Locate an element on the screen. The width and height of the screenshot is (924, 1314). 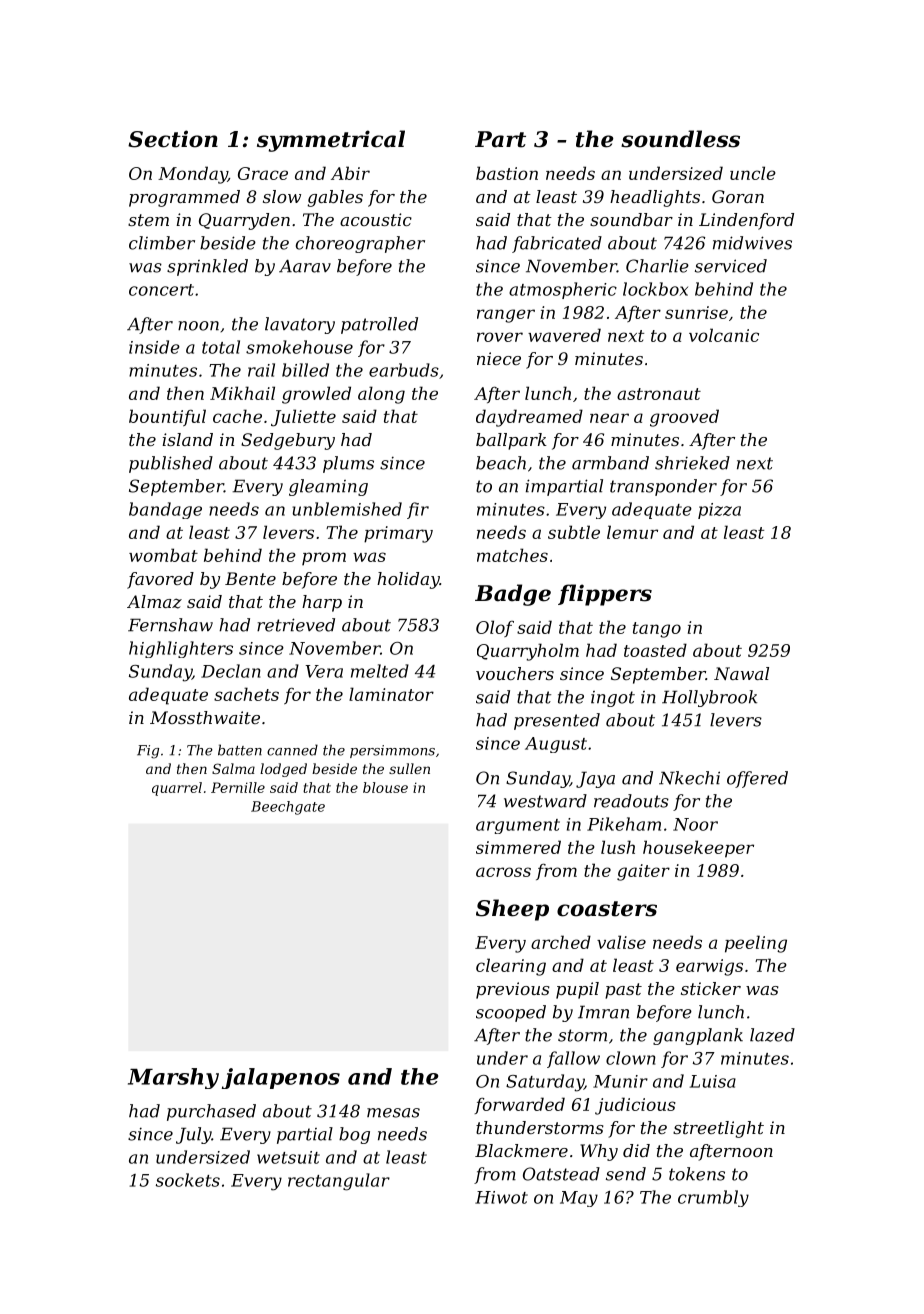
Sedgebury is located at coordinates (288, 441).
